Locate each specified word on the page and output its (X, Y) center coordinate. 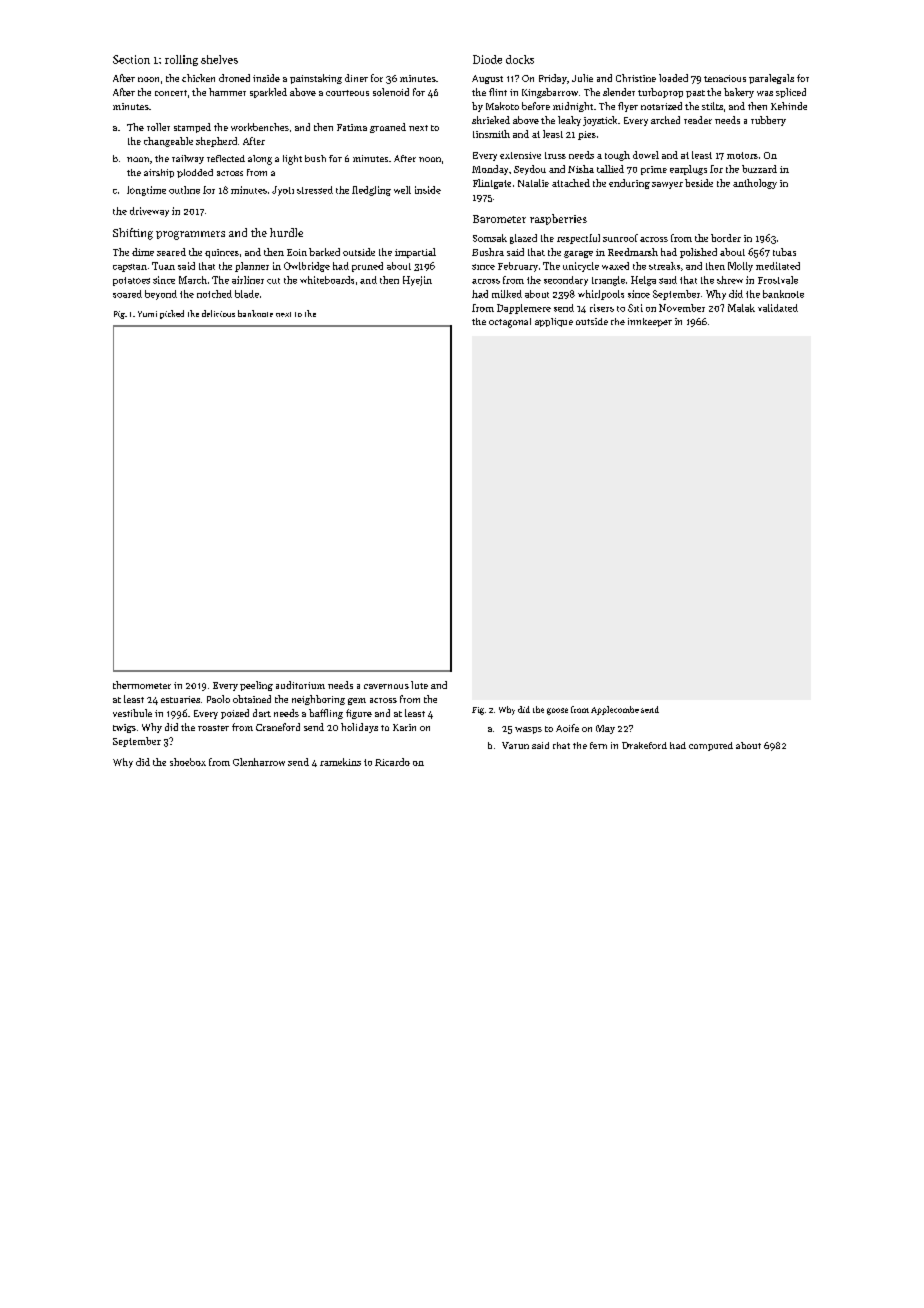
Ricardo (392, 762)
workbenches (260, 127)
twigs (124, 728)
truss (555, 155)
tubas (784, 252)
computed (711, 746)
